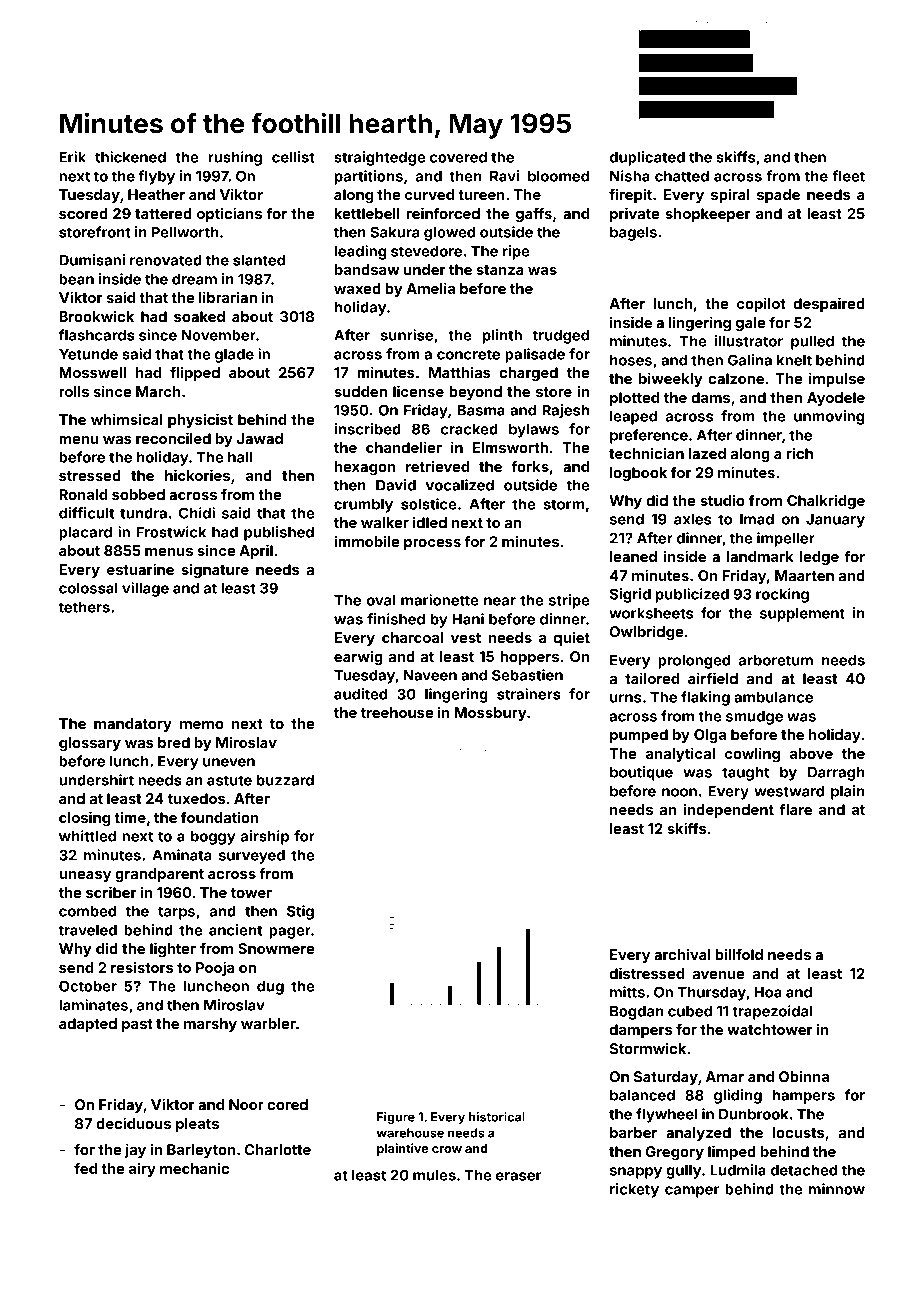 The width and height of the screenshot is (924, 1308). I want to click on Stig, so click(300, 912).
